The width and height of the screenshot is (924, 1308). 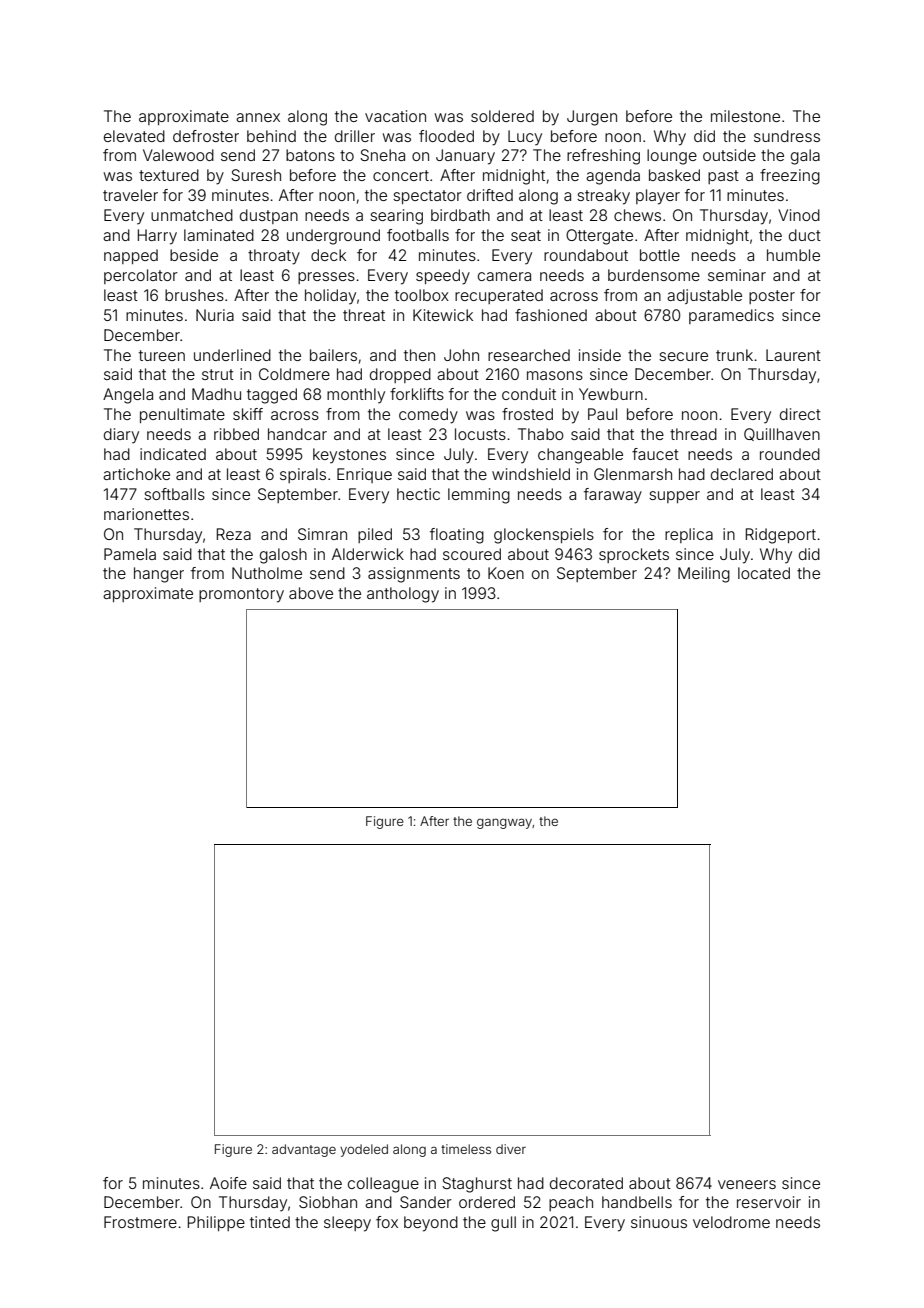 What do you see at coordinates (511, 1149) in the screenshot?
I see `diver` at bounding box center [511, 1149].
